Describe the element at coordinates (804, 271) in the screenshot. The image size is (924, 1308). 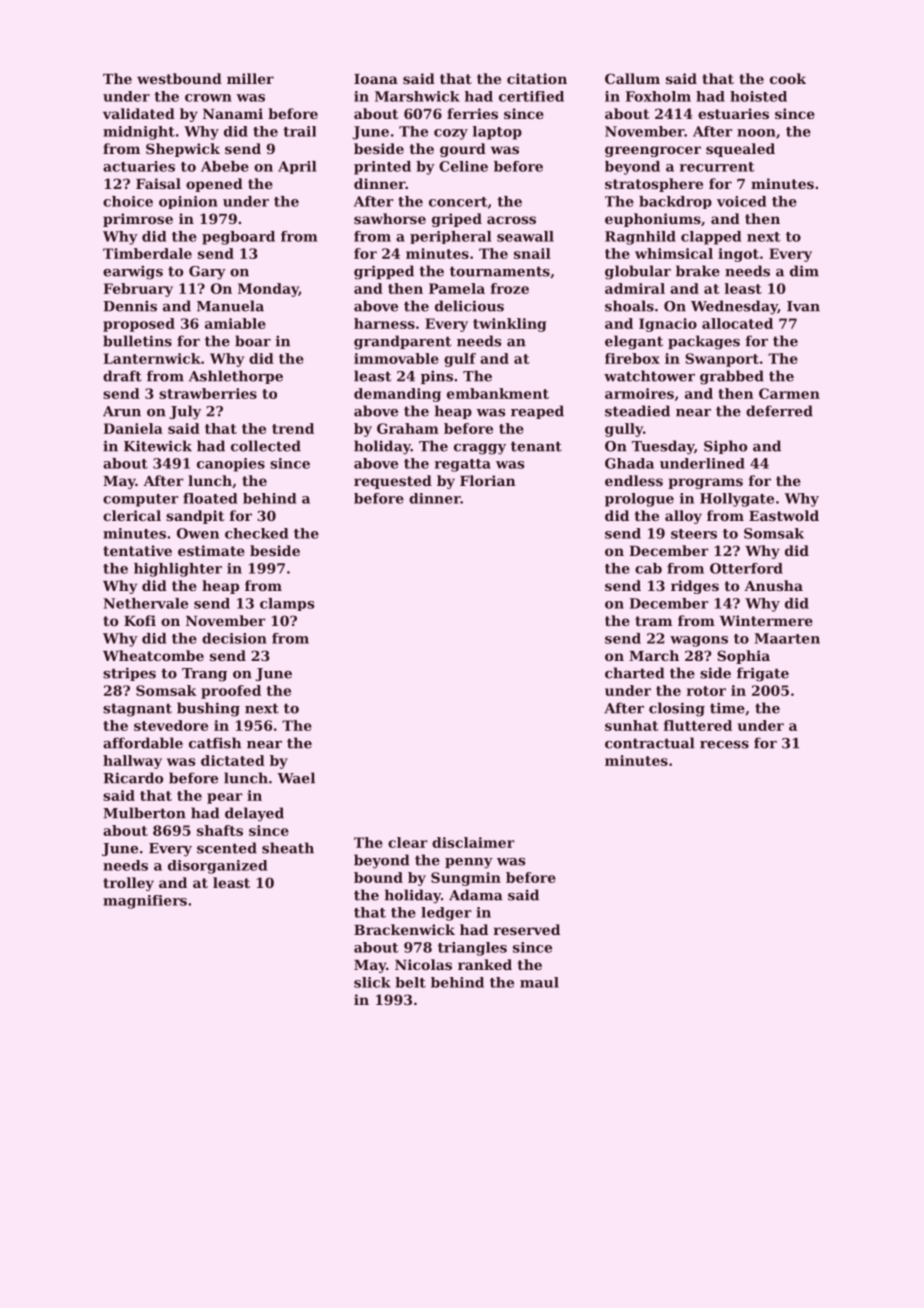
I see `dim` at that location.
